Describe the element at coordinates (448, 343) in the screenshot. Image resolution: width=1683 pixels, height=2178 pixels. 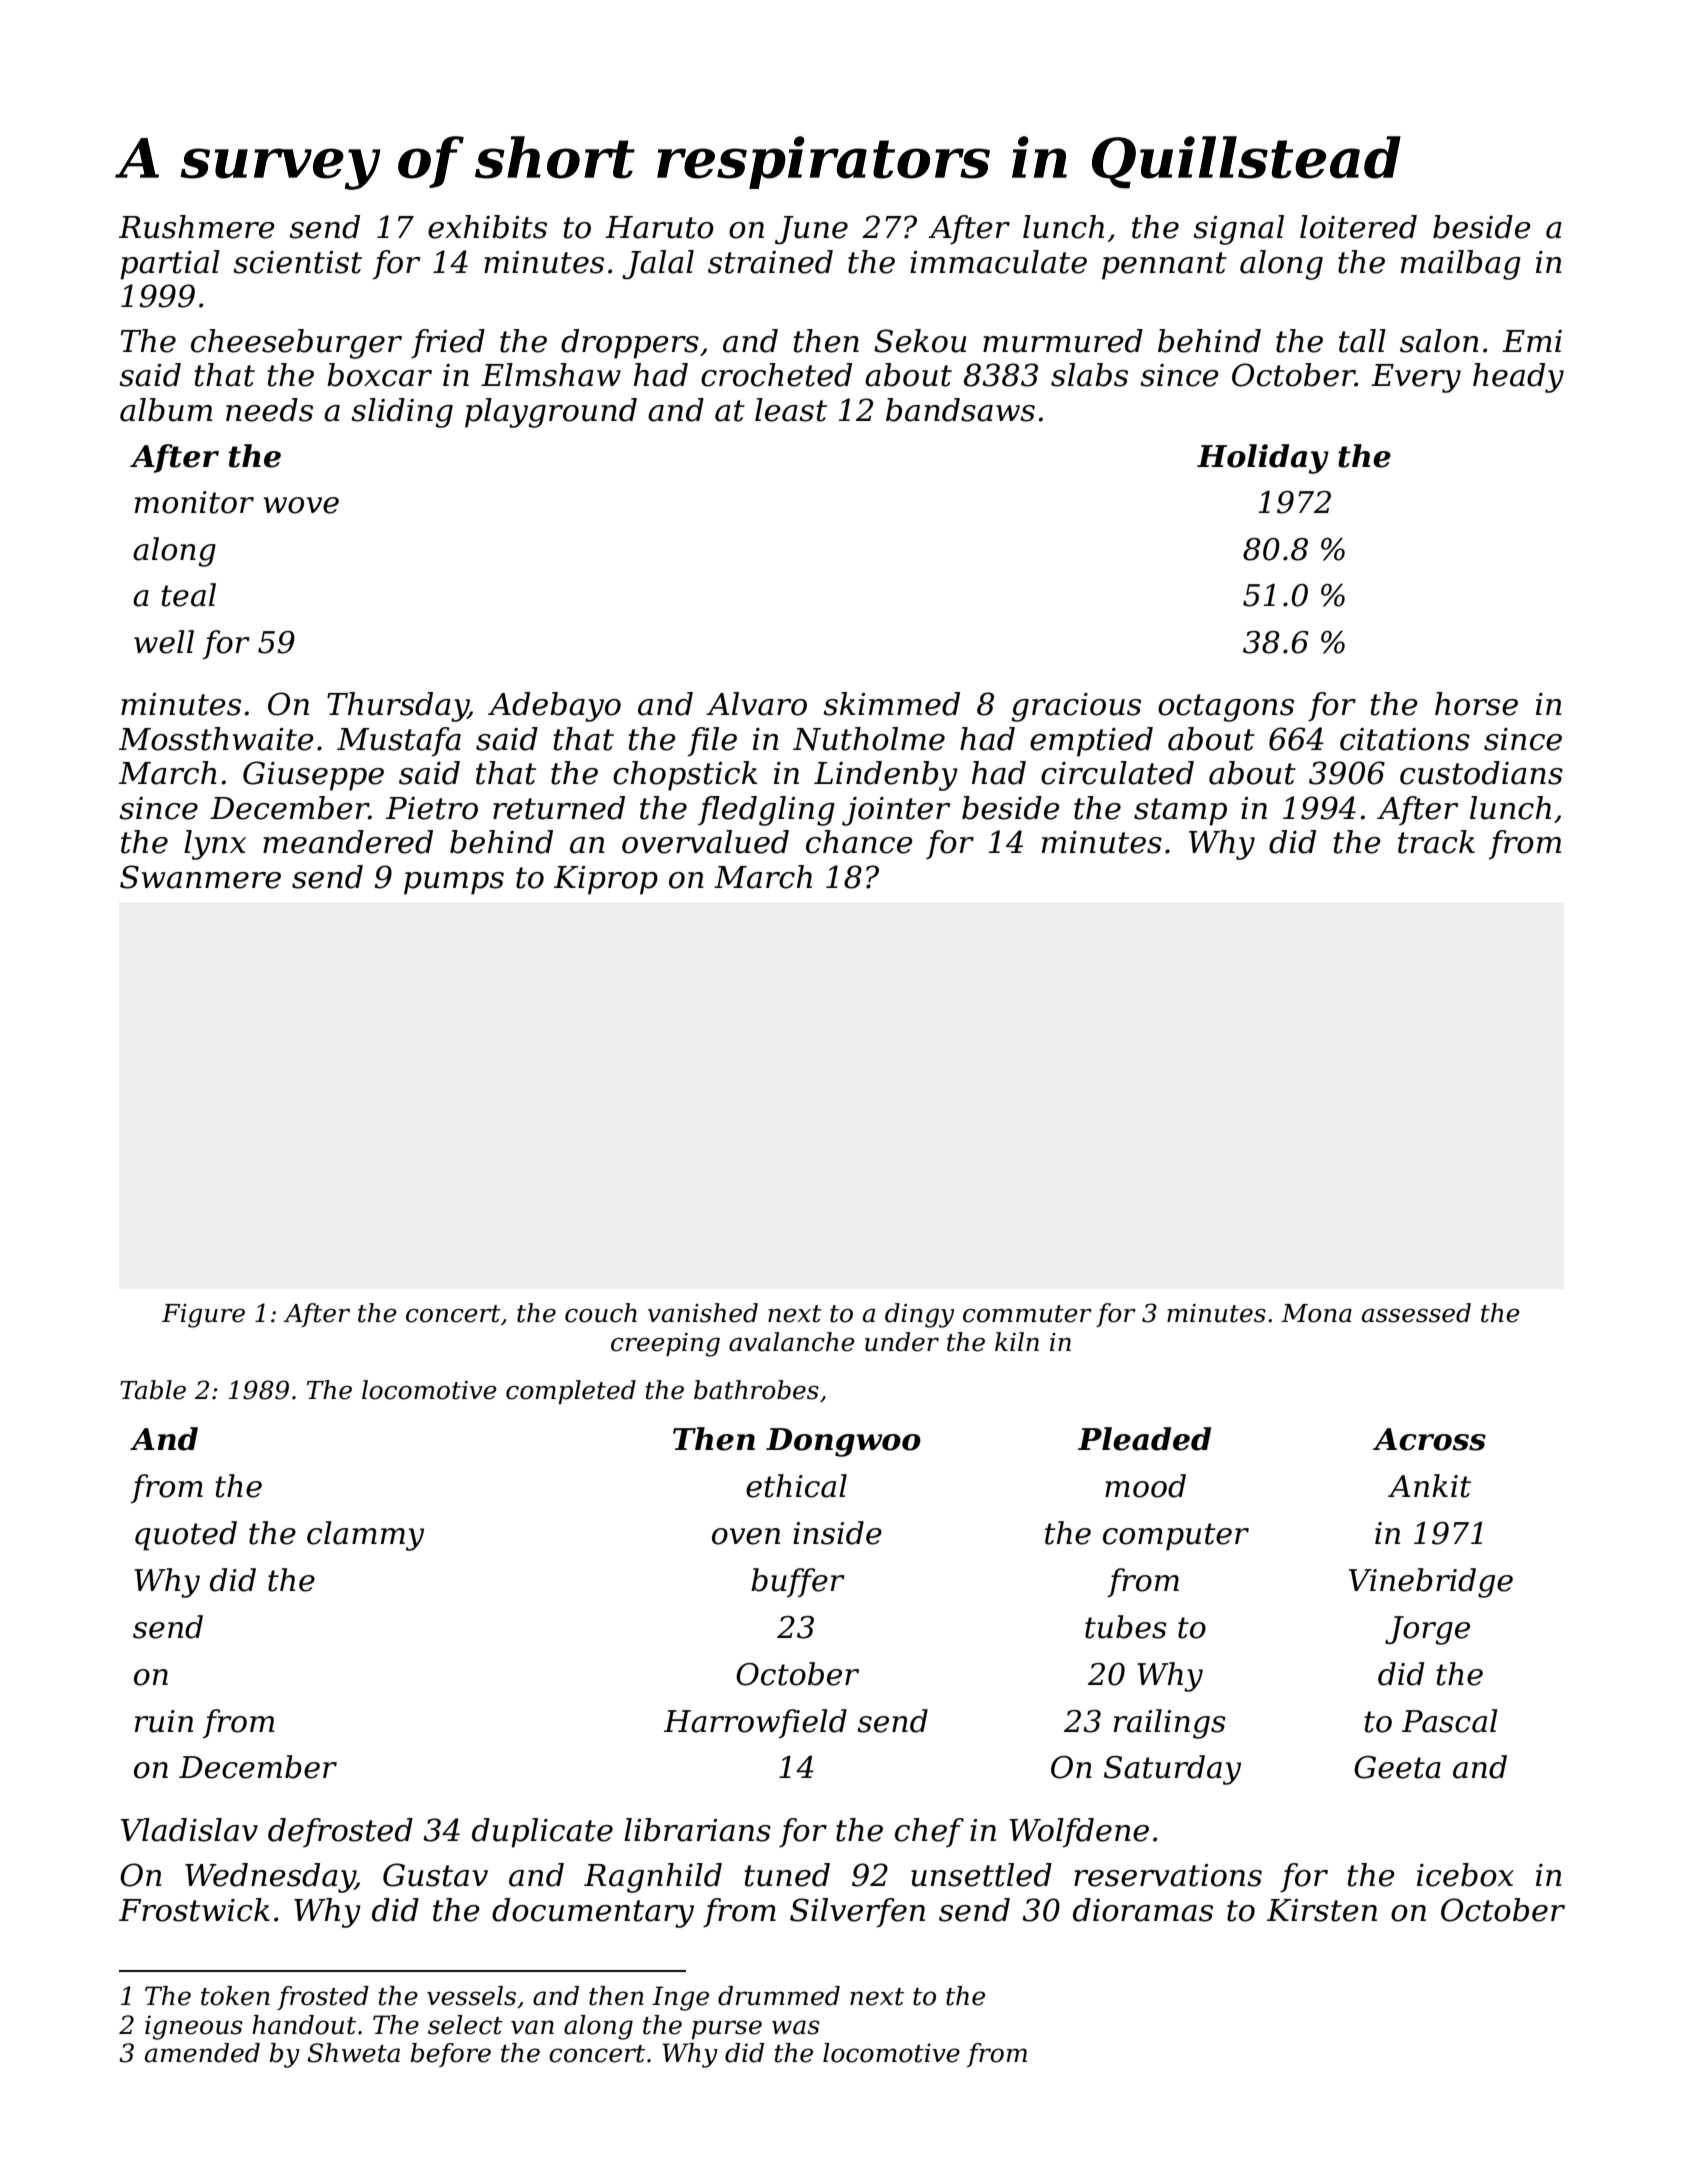
I see `fried` at that location.
